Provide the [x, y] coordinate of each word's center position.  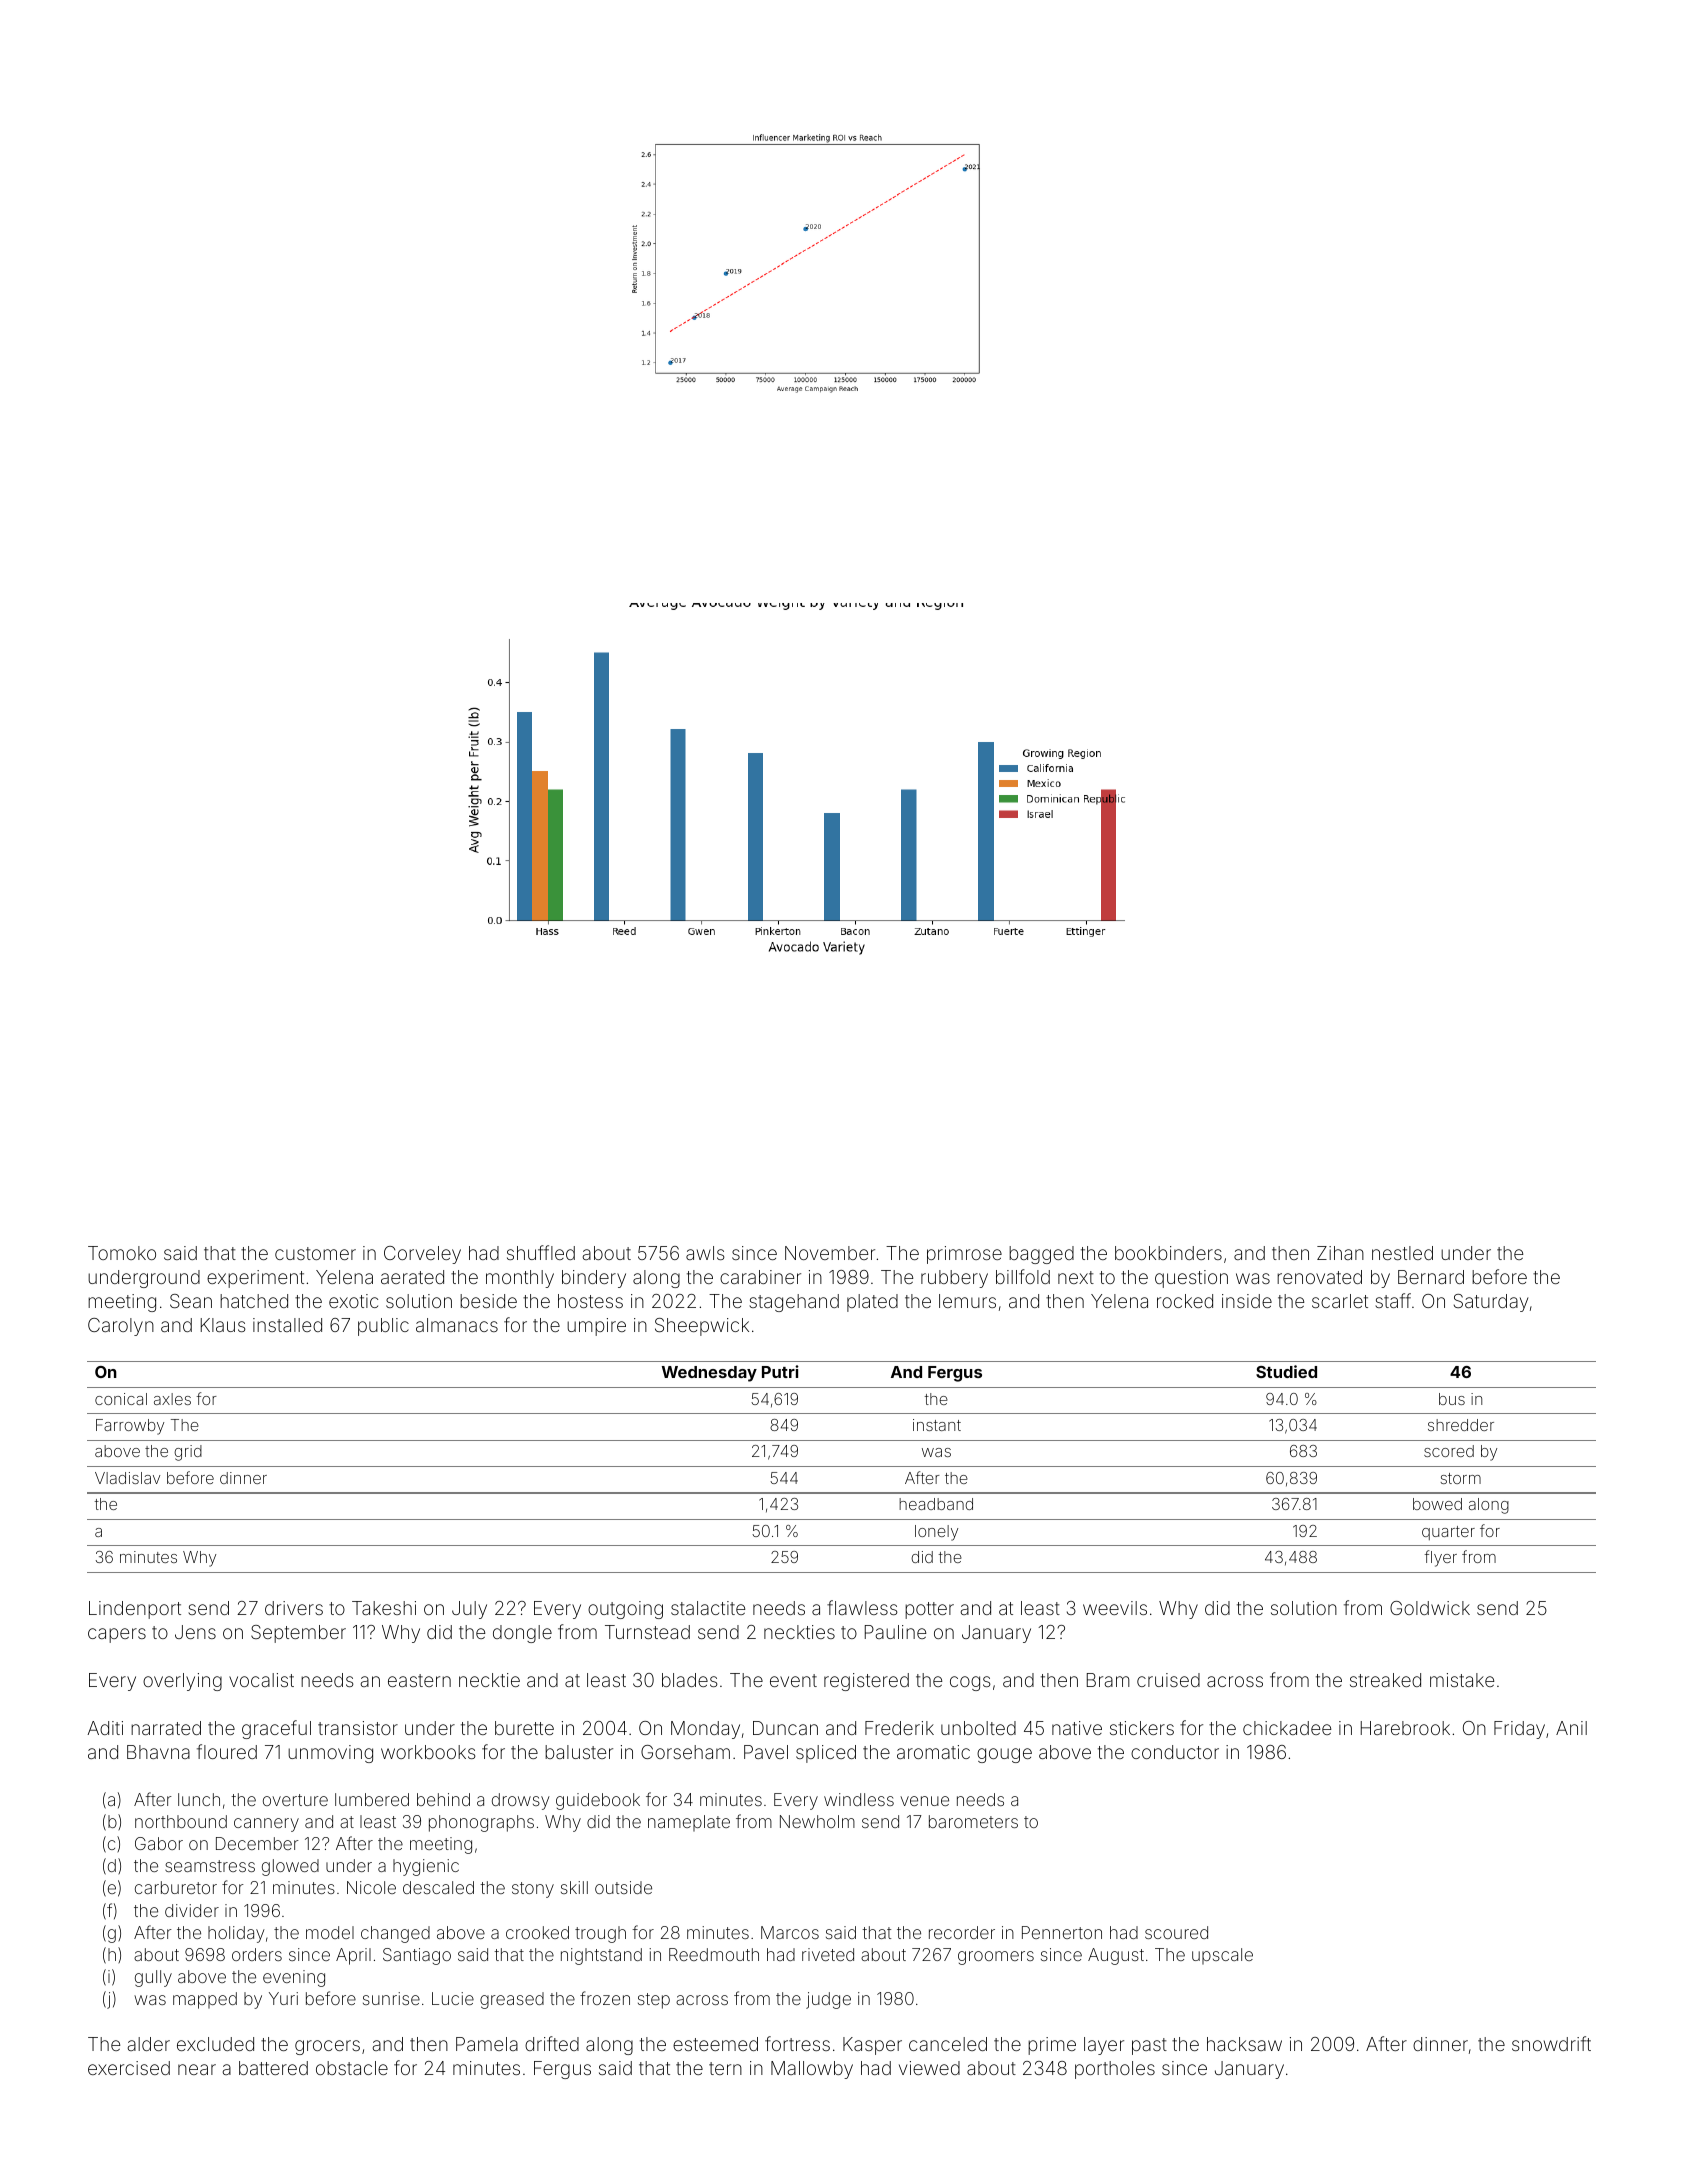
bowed [1437, 1504]
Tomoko [122, 1253]
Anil [1571, 1728]
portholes [1115, 2070]
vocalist [261, 1680]
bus [1452, 1399]
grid [188, 1453]
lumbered [372, 1799]
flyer [1441, 1558]
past [1149, 2046]
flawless [862, 1607]
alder [148, 2044]
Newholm [817, 1821]
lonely [936, 1533]
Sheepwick [702, 1327]
